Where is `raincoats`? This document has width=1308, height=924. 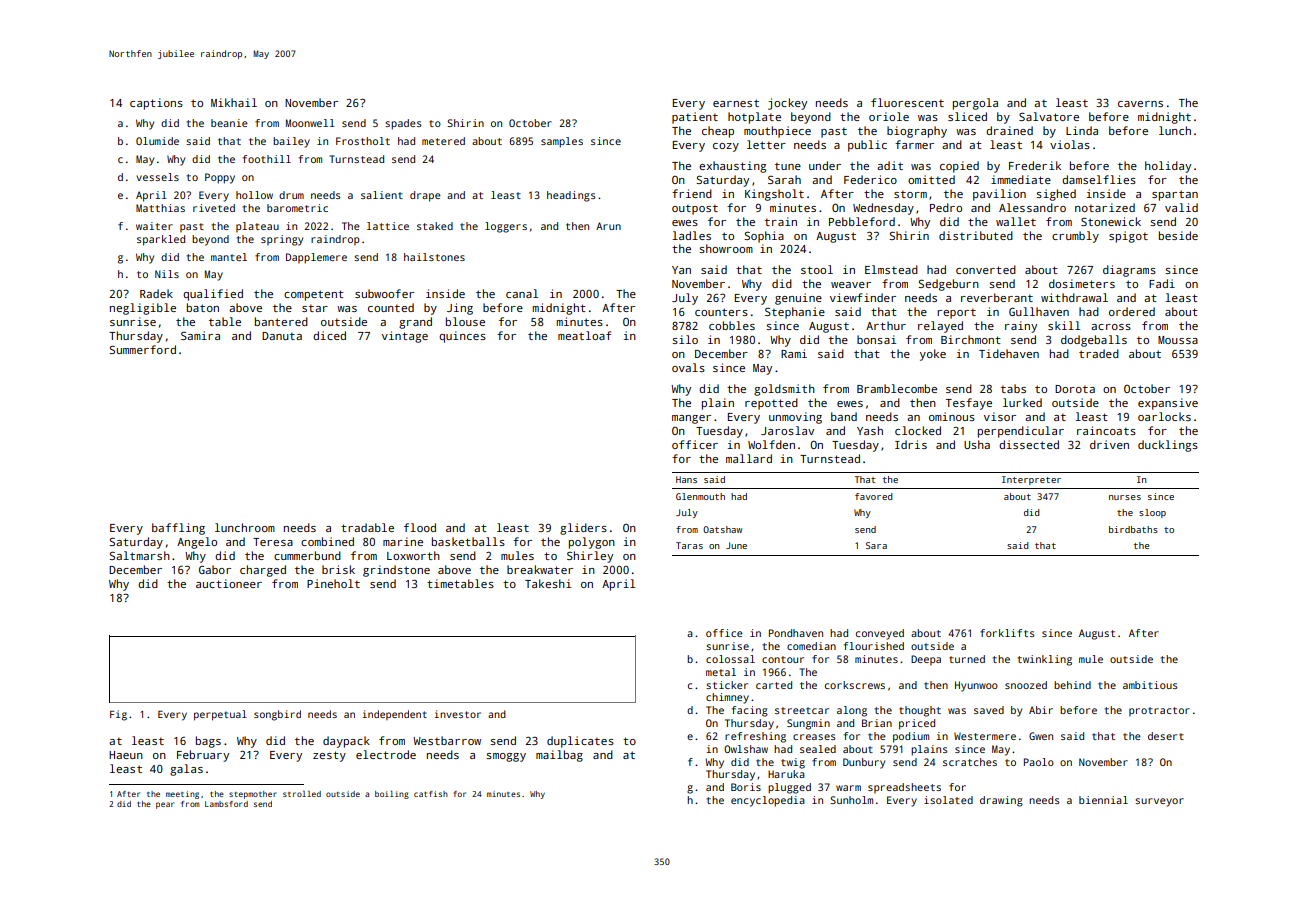 raincoats is located at coordinates (1106, 430).
